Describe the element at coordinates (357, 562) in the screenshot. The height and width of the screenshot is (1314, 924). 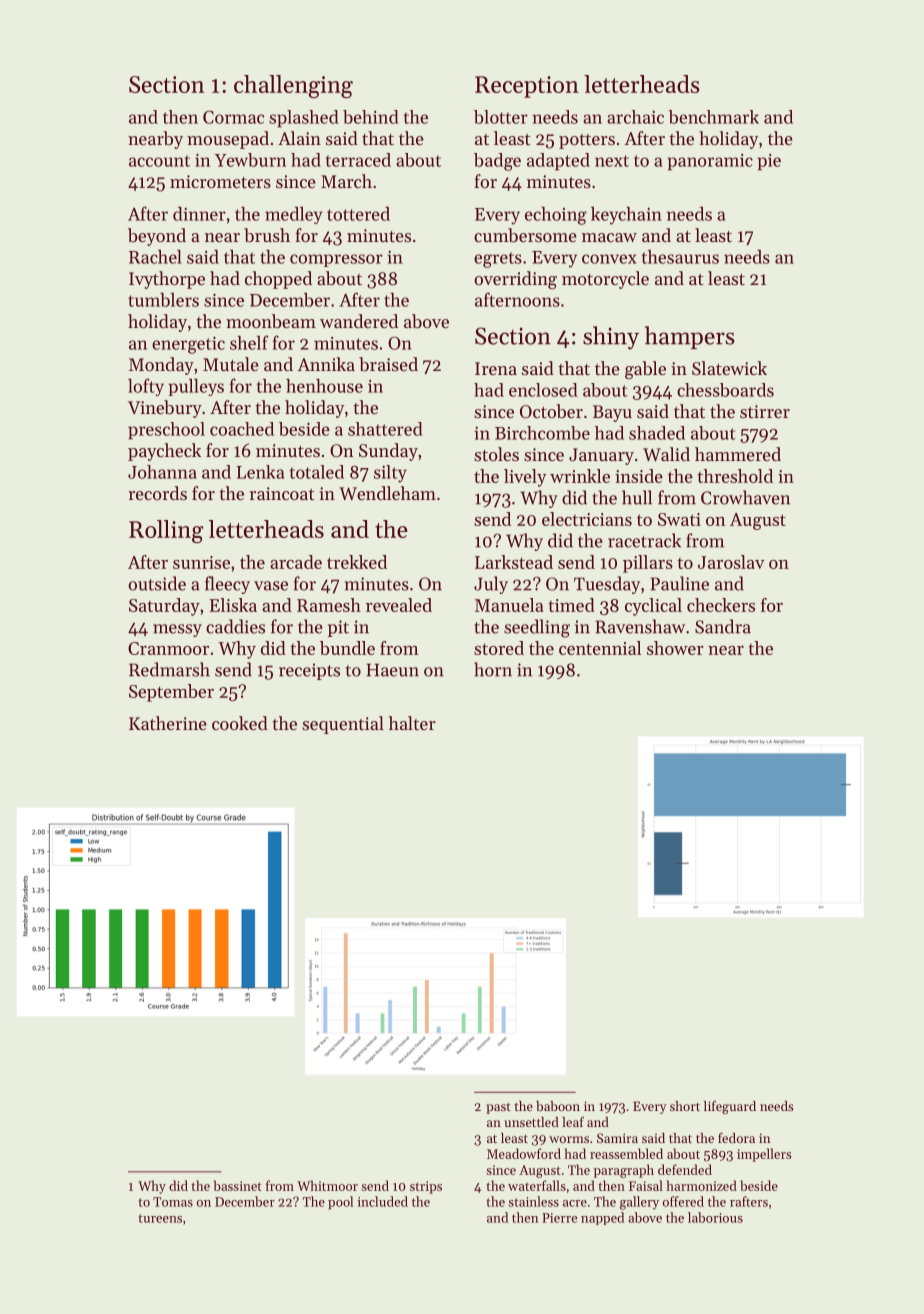
I see `trekked` at that location.
